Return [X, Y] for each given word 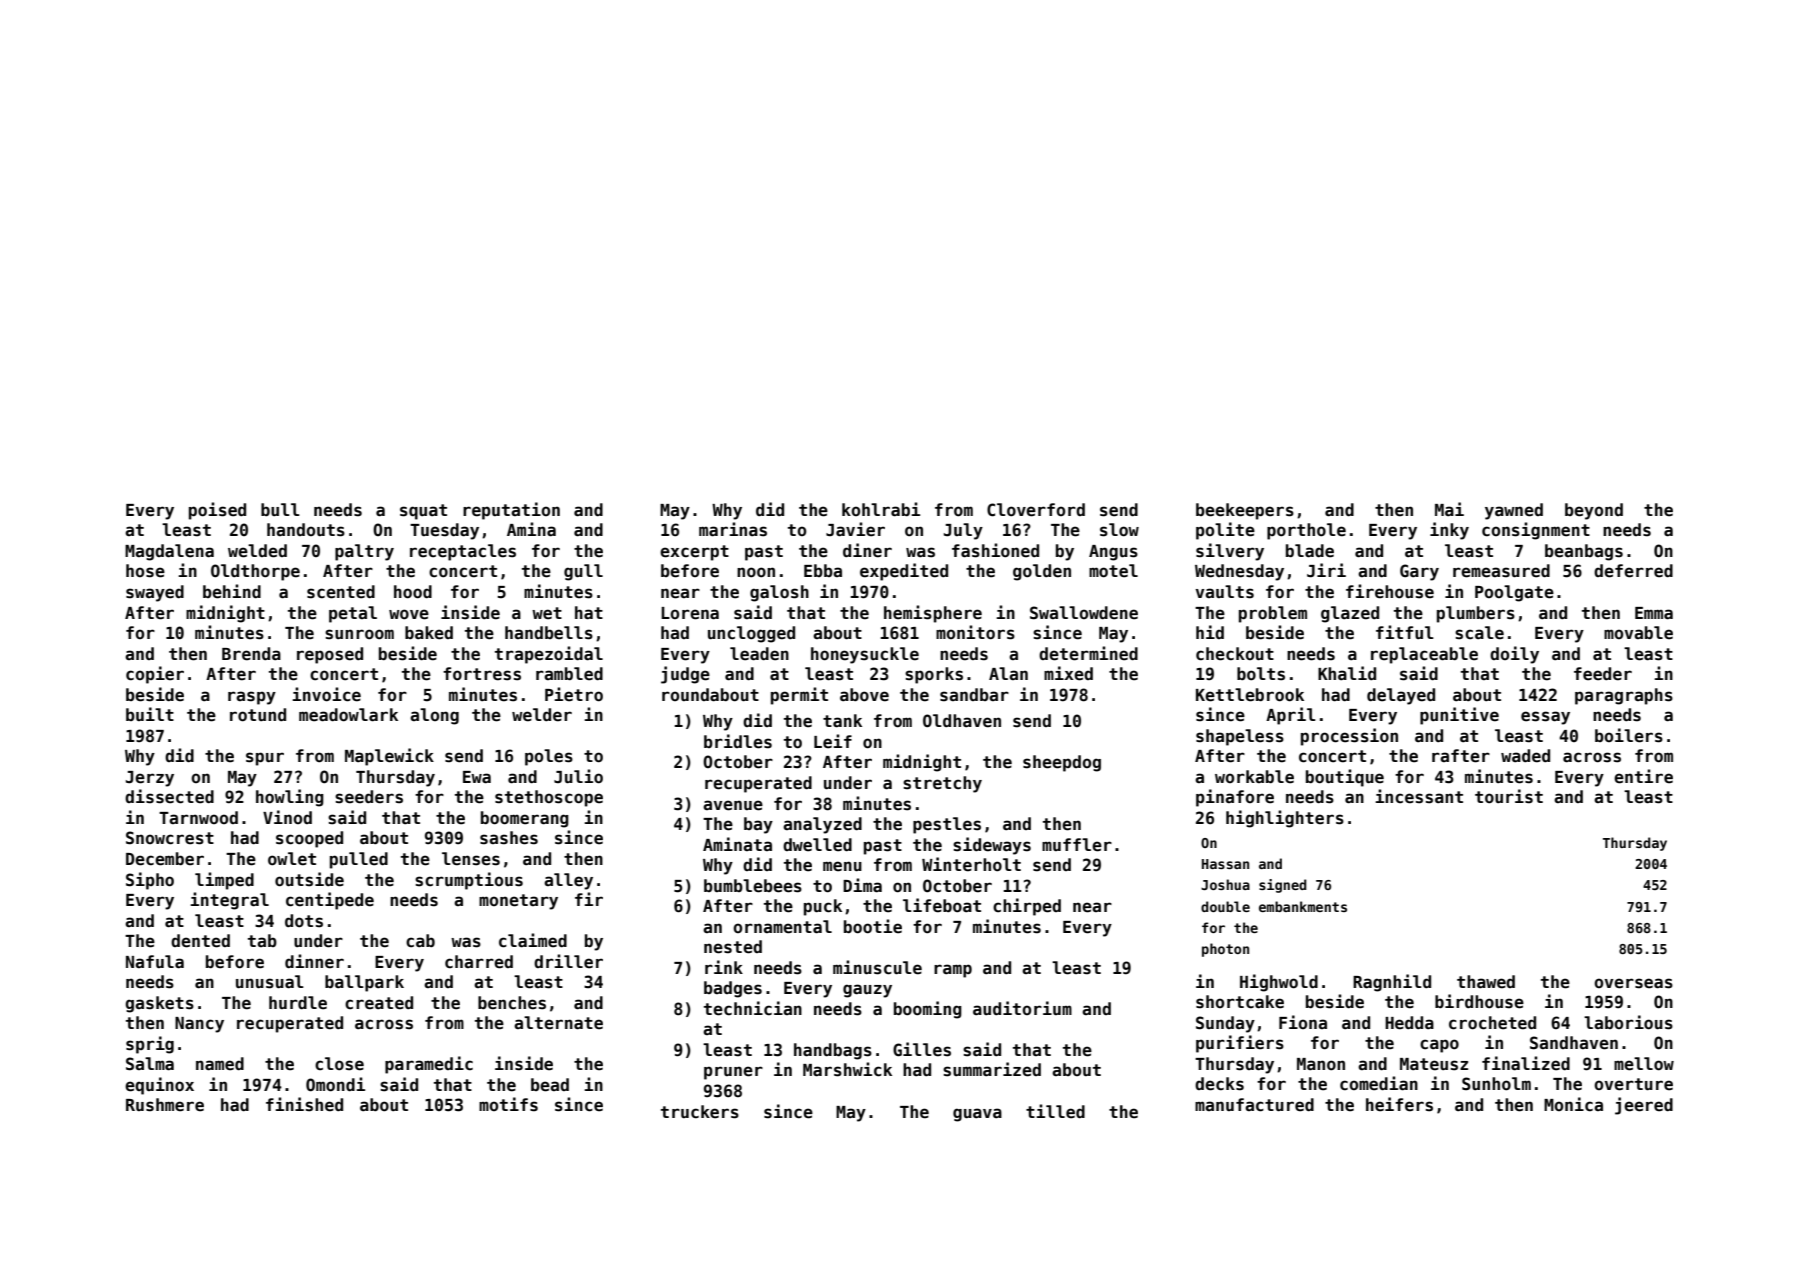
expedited [904, 572]
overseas [1633, 983]
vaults [1224, 592]
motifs [508, 1104]
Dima [862, 885]
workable [1254, 777]
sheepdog [1062, 763]
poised [217, 511]
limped [224, 881]
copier [155, 675]
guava [977, 1115]
